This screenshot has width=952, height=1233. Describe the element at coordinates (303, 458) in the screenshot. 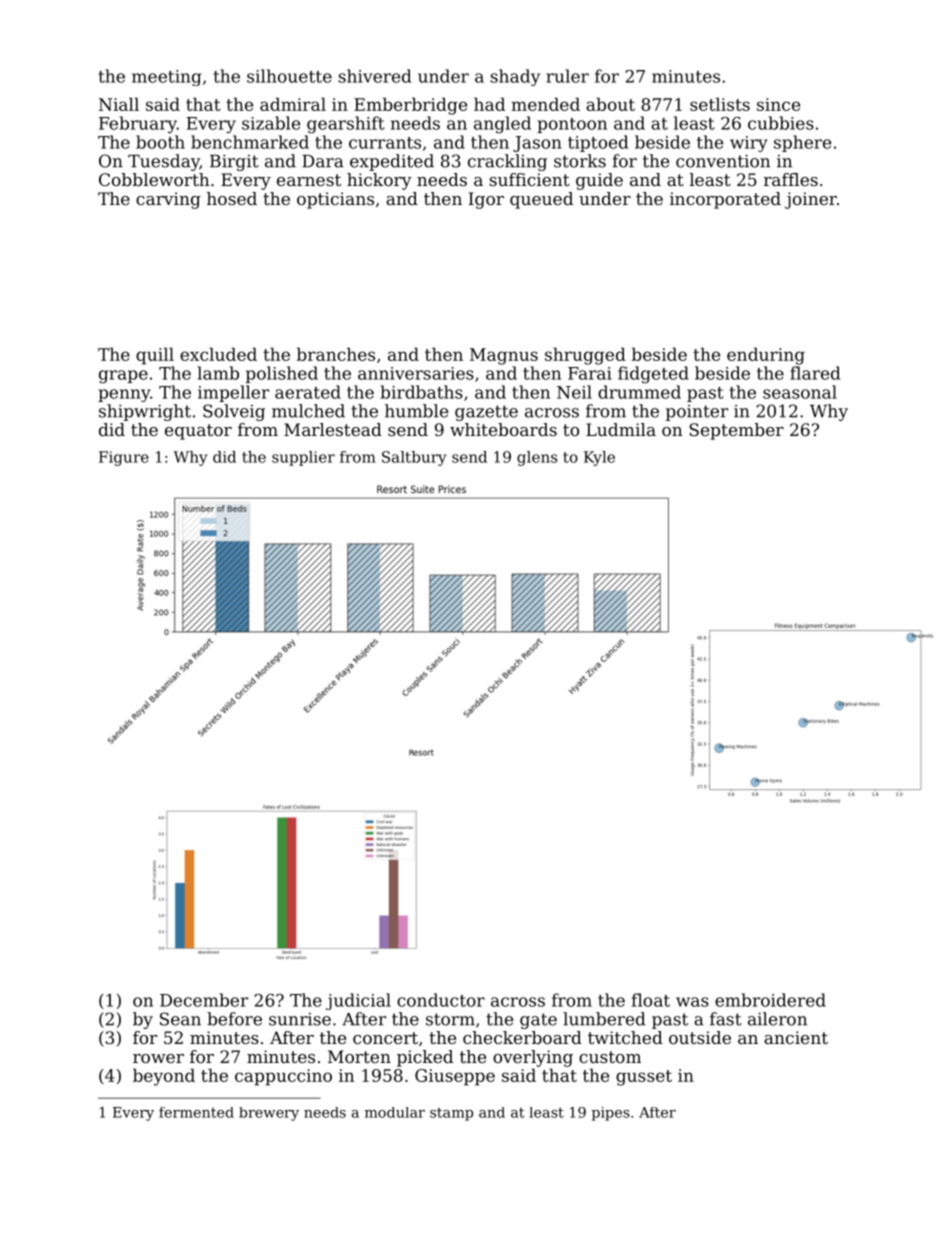

I see `supplier` at that location.
